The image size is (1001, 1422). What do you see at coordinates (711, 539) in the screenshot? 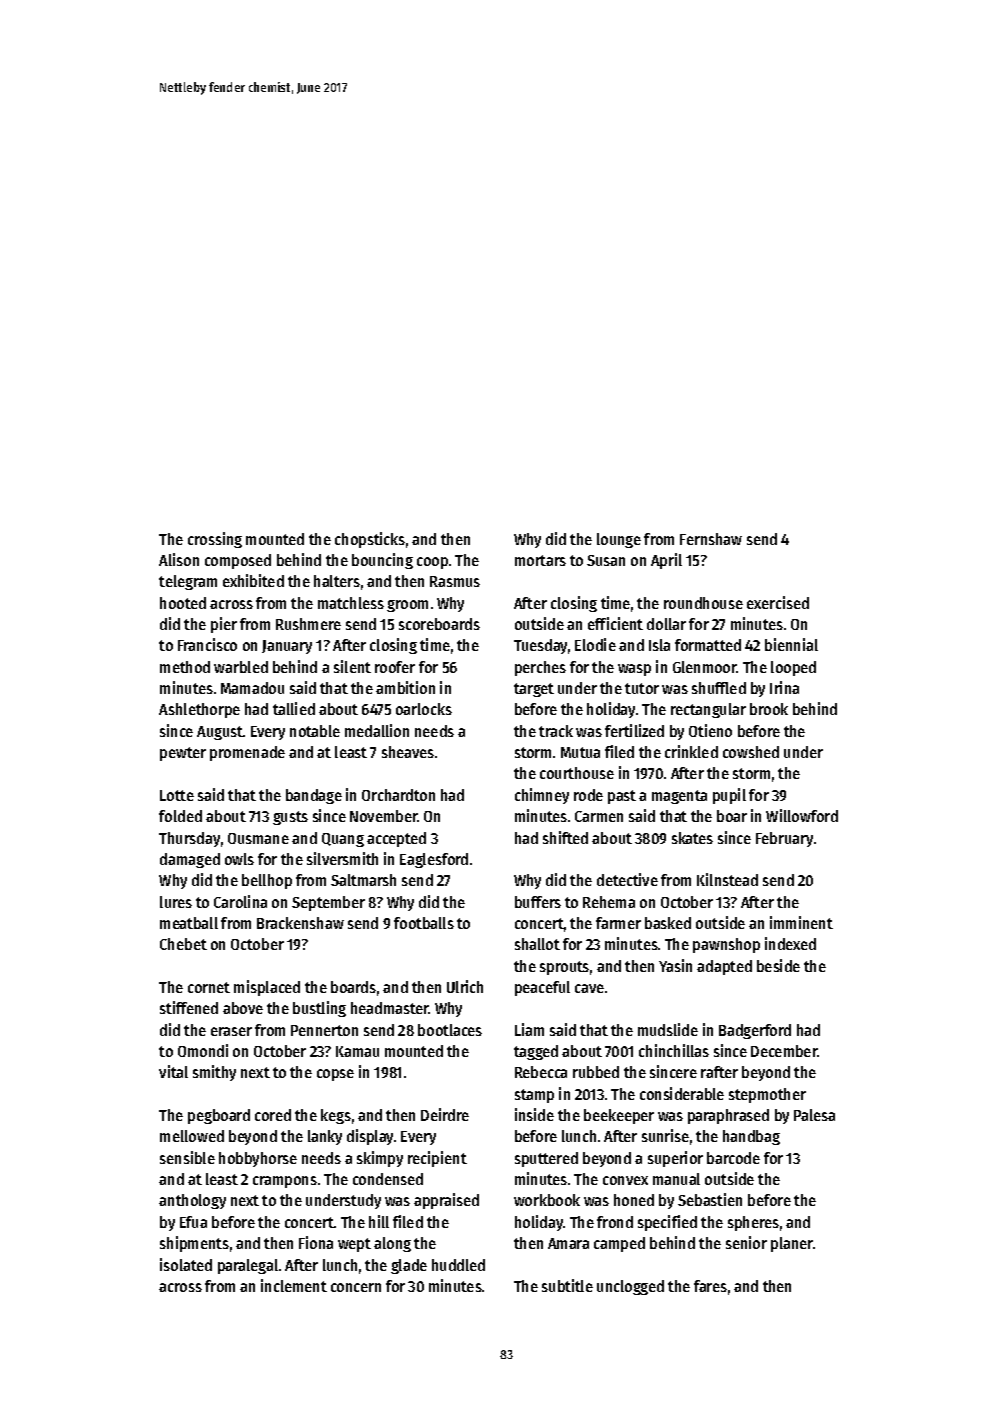
I see `Fernshaw` at bounding box center [711, 539].
